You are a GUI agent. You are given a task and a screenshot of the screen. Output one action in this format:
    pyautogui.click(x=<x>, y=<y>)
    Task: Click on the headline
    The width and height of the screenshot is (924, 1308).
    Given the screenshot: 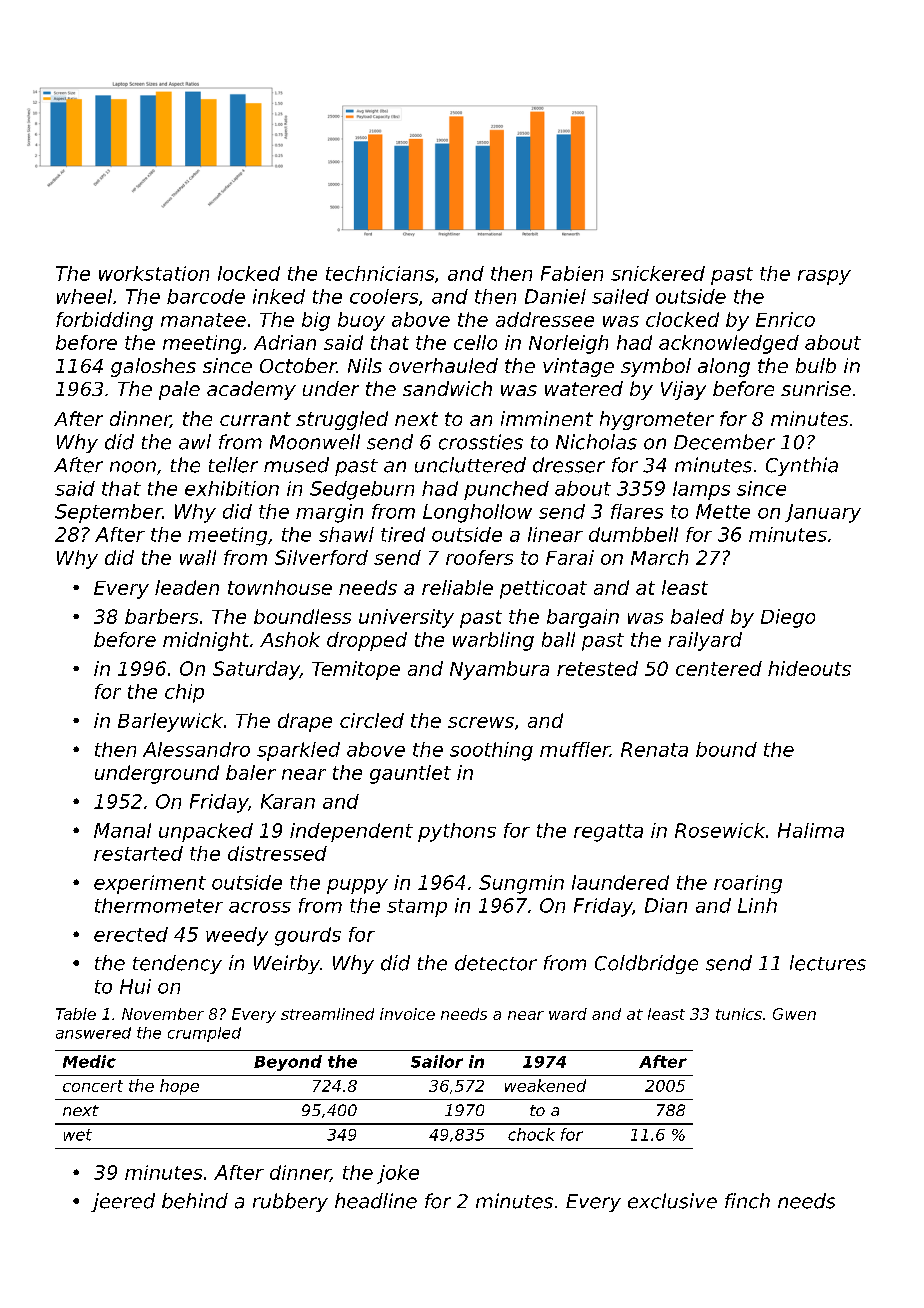 What is the action you would take?
    pyautogui.click(x=376, y=1201)
